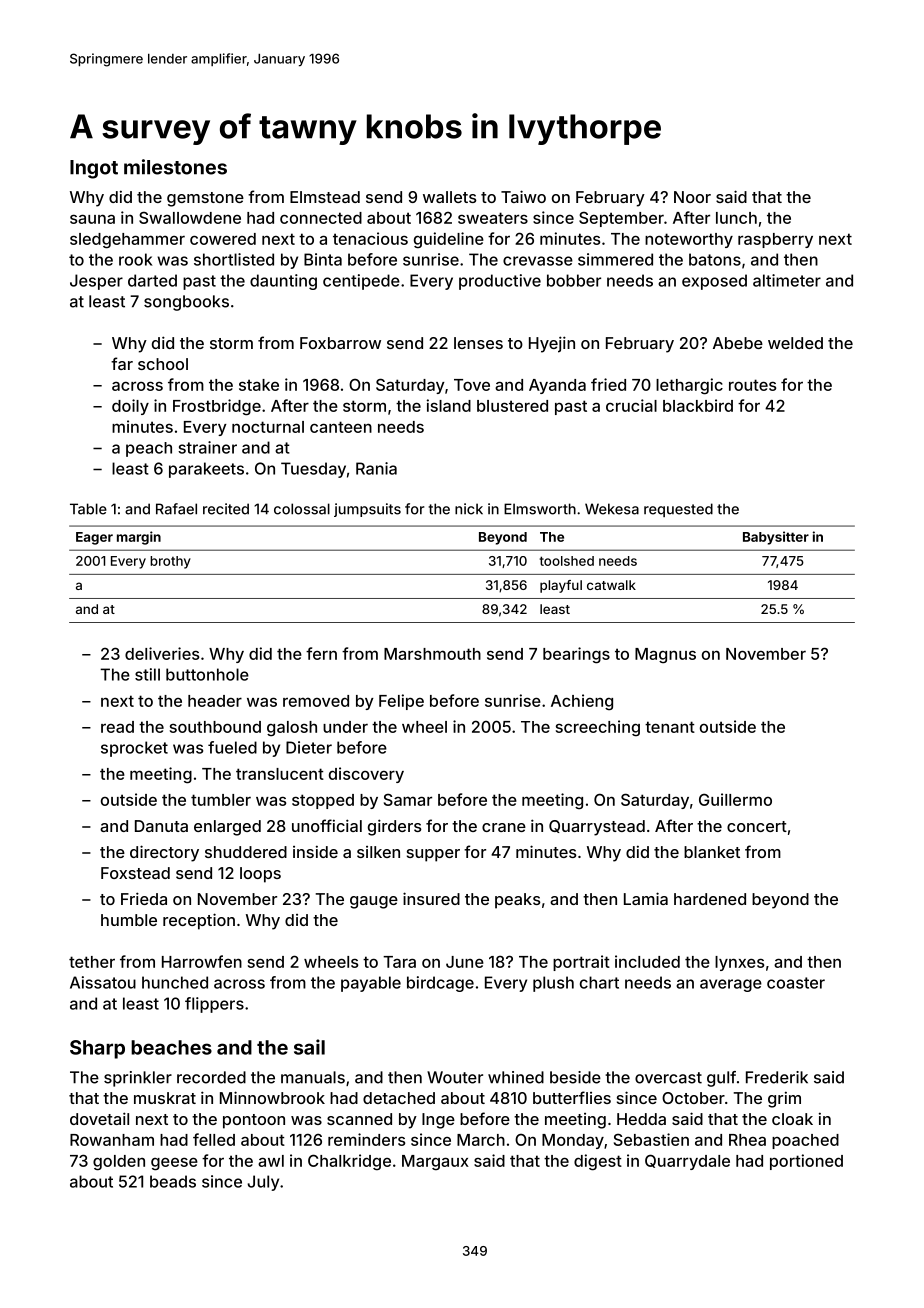 The width and height of the screenshot is (924, 1308). I want to click on island, so click(449, 405).
